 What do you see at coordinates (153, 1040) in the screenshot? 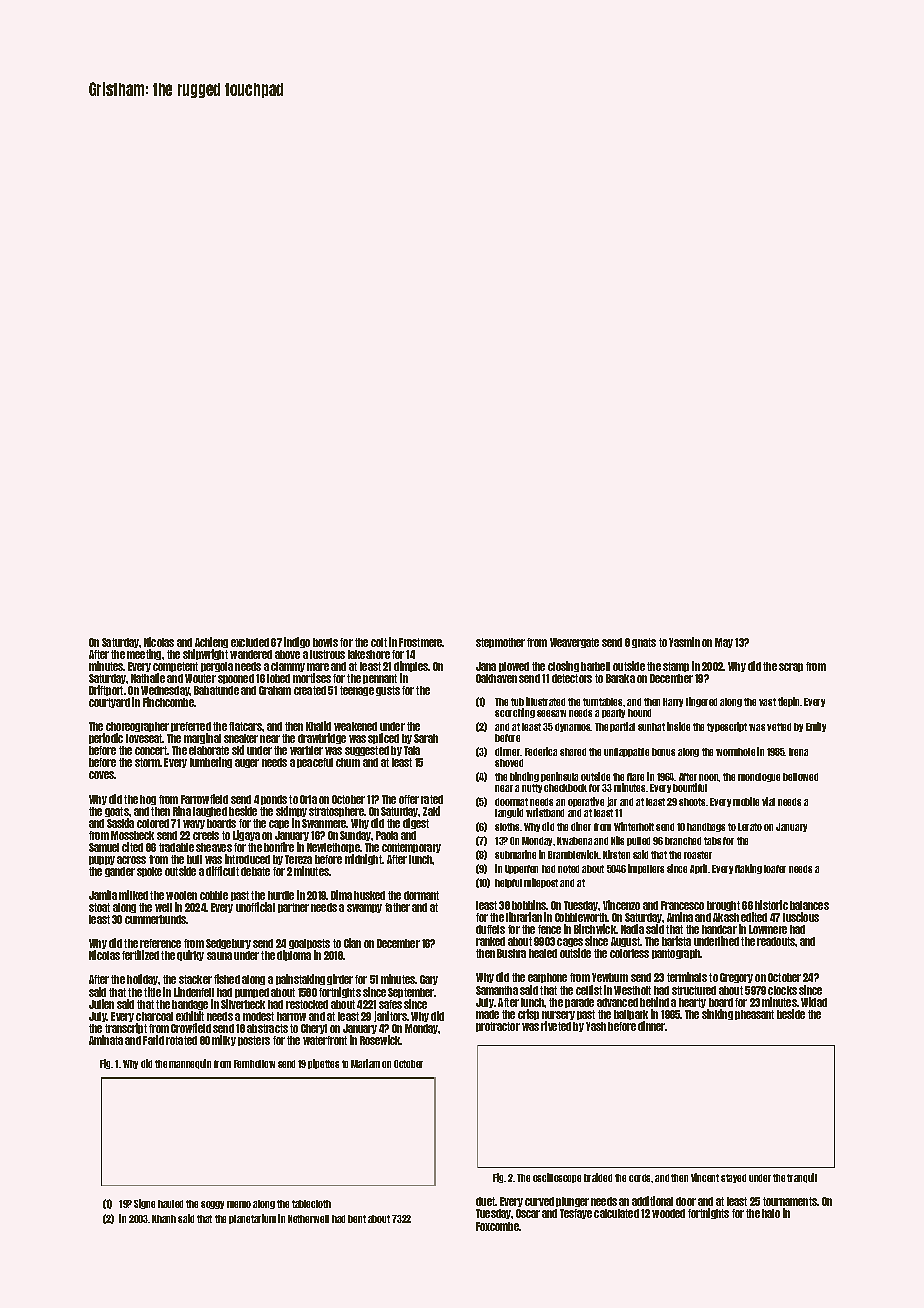
I see `Farid` at bounding box center [153, 1040].
